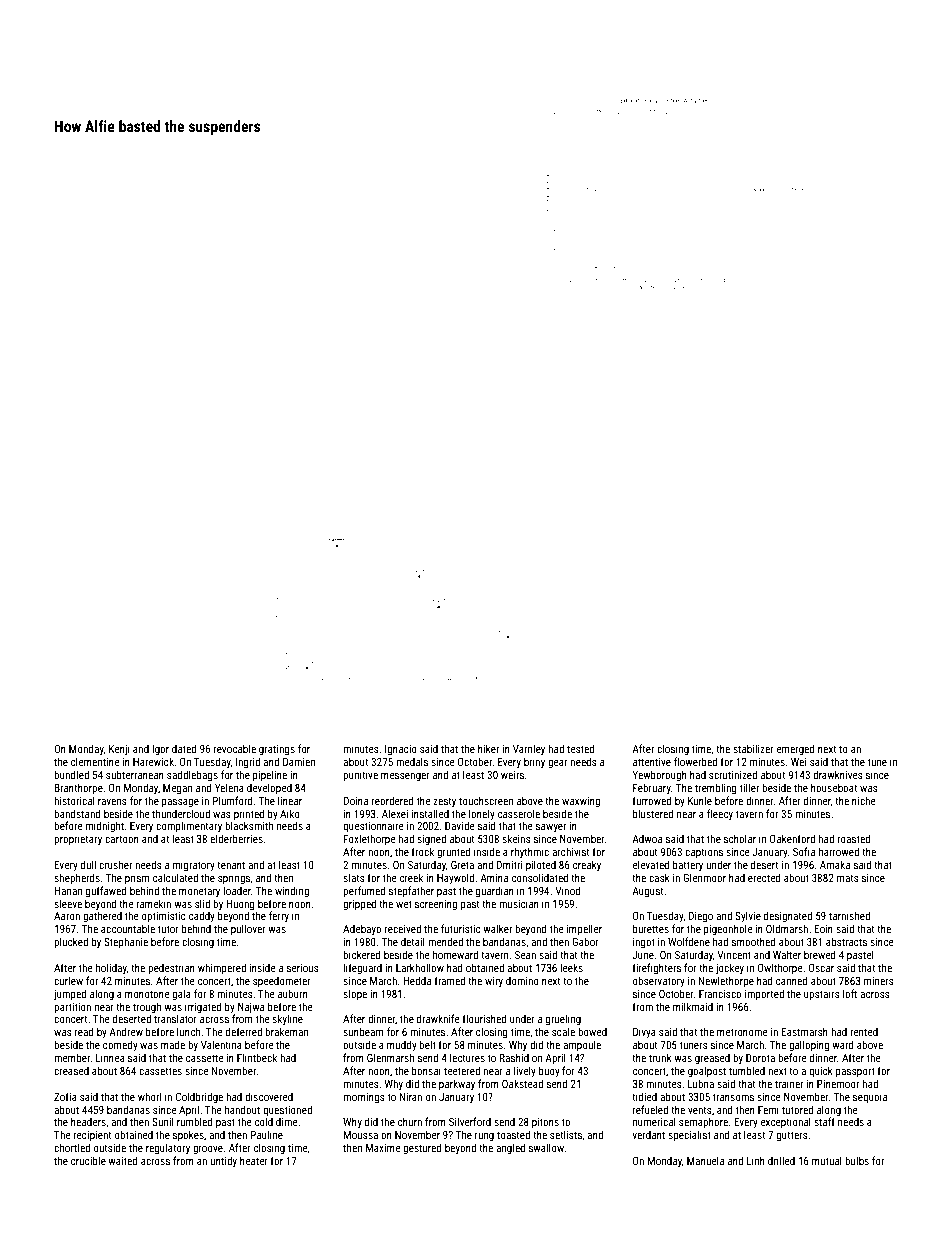  Describe the element at coordinates (175, 877) in the screenshot. I see `calculated` at that location.
